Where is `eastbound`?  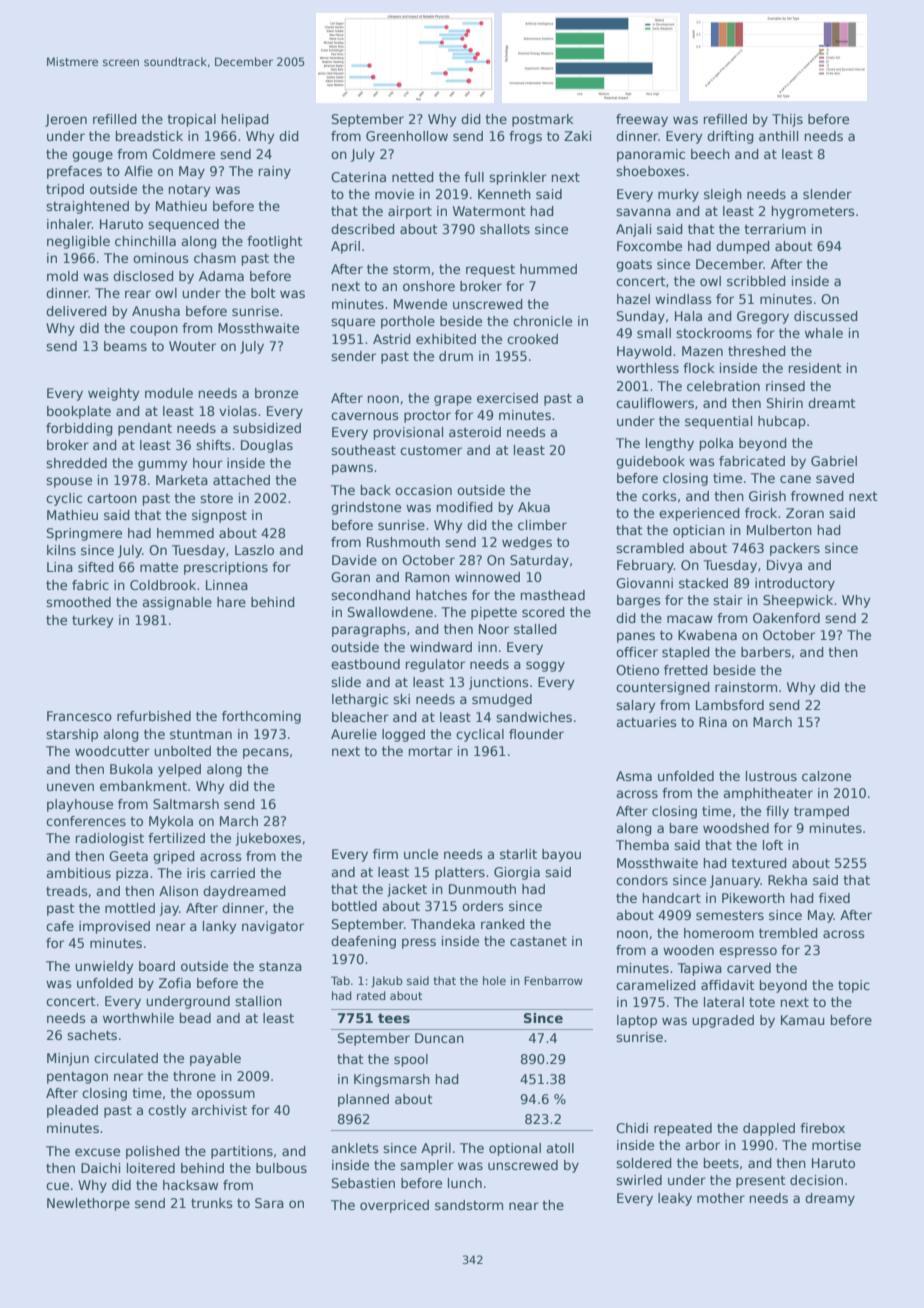
eastbound is located at coordinates (365, 664).
